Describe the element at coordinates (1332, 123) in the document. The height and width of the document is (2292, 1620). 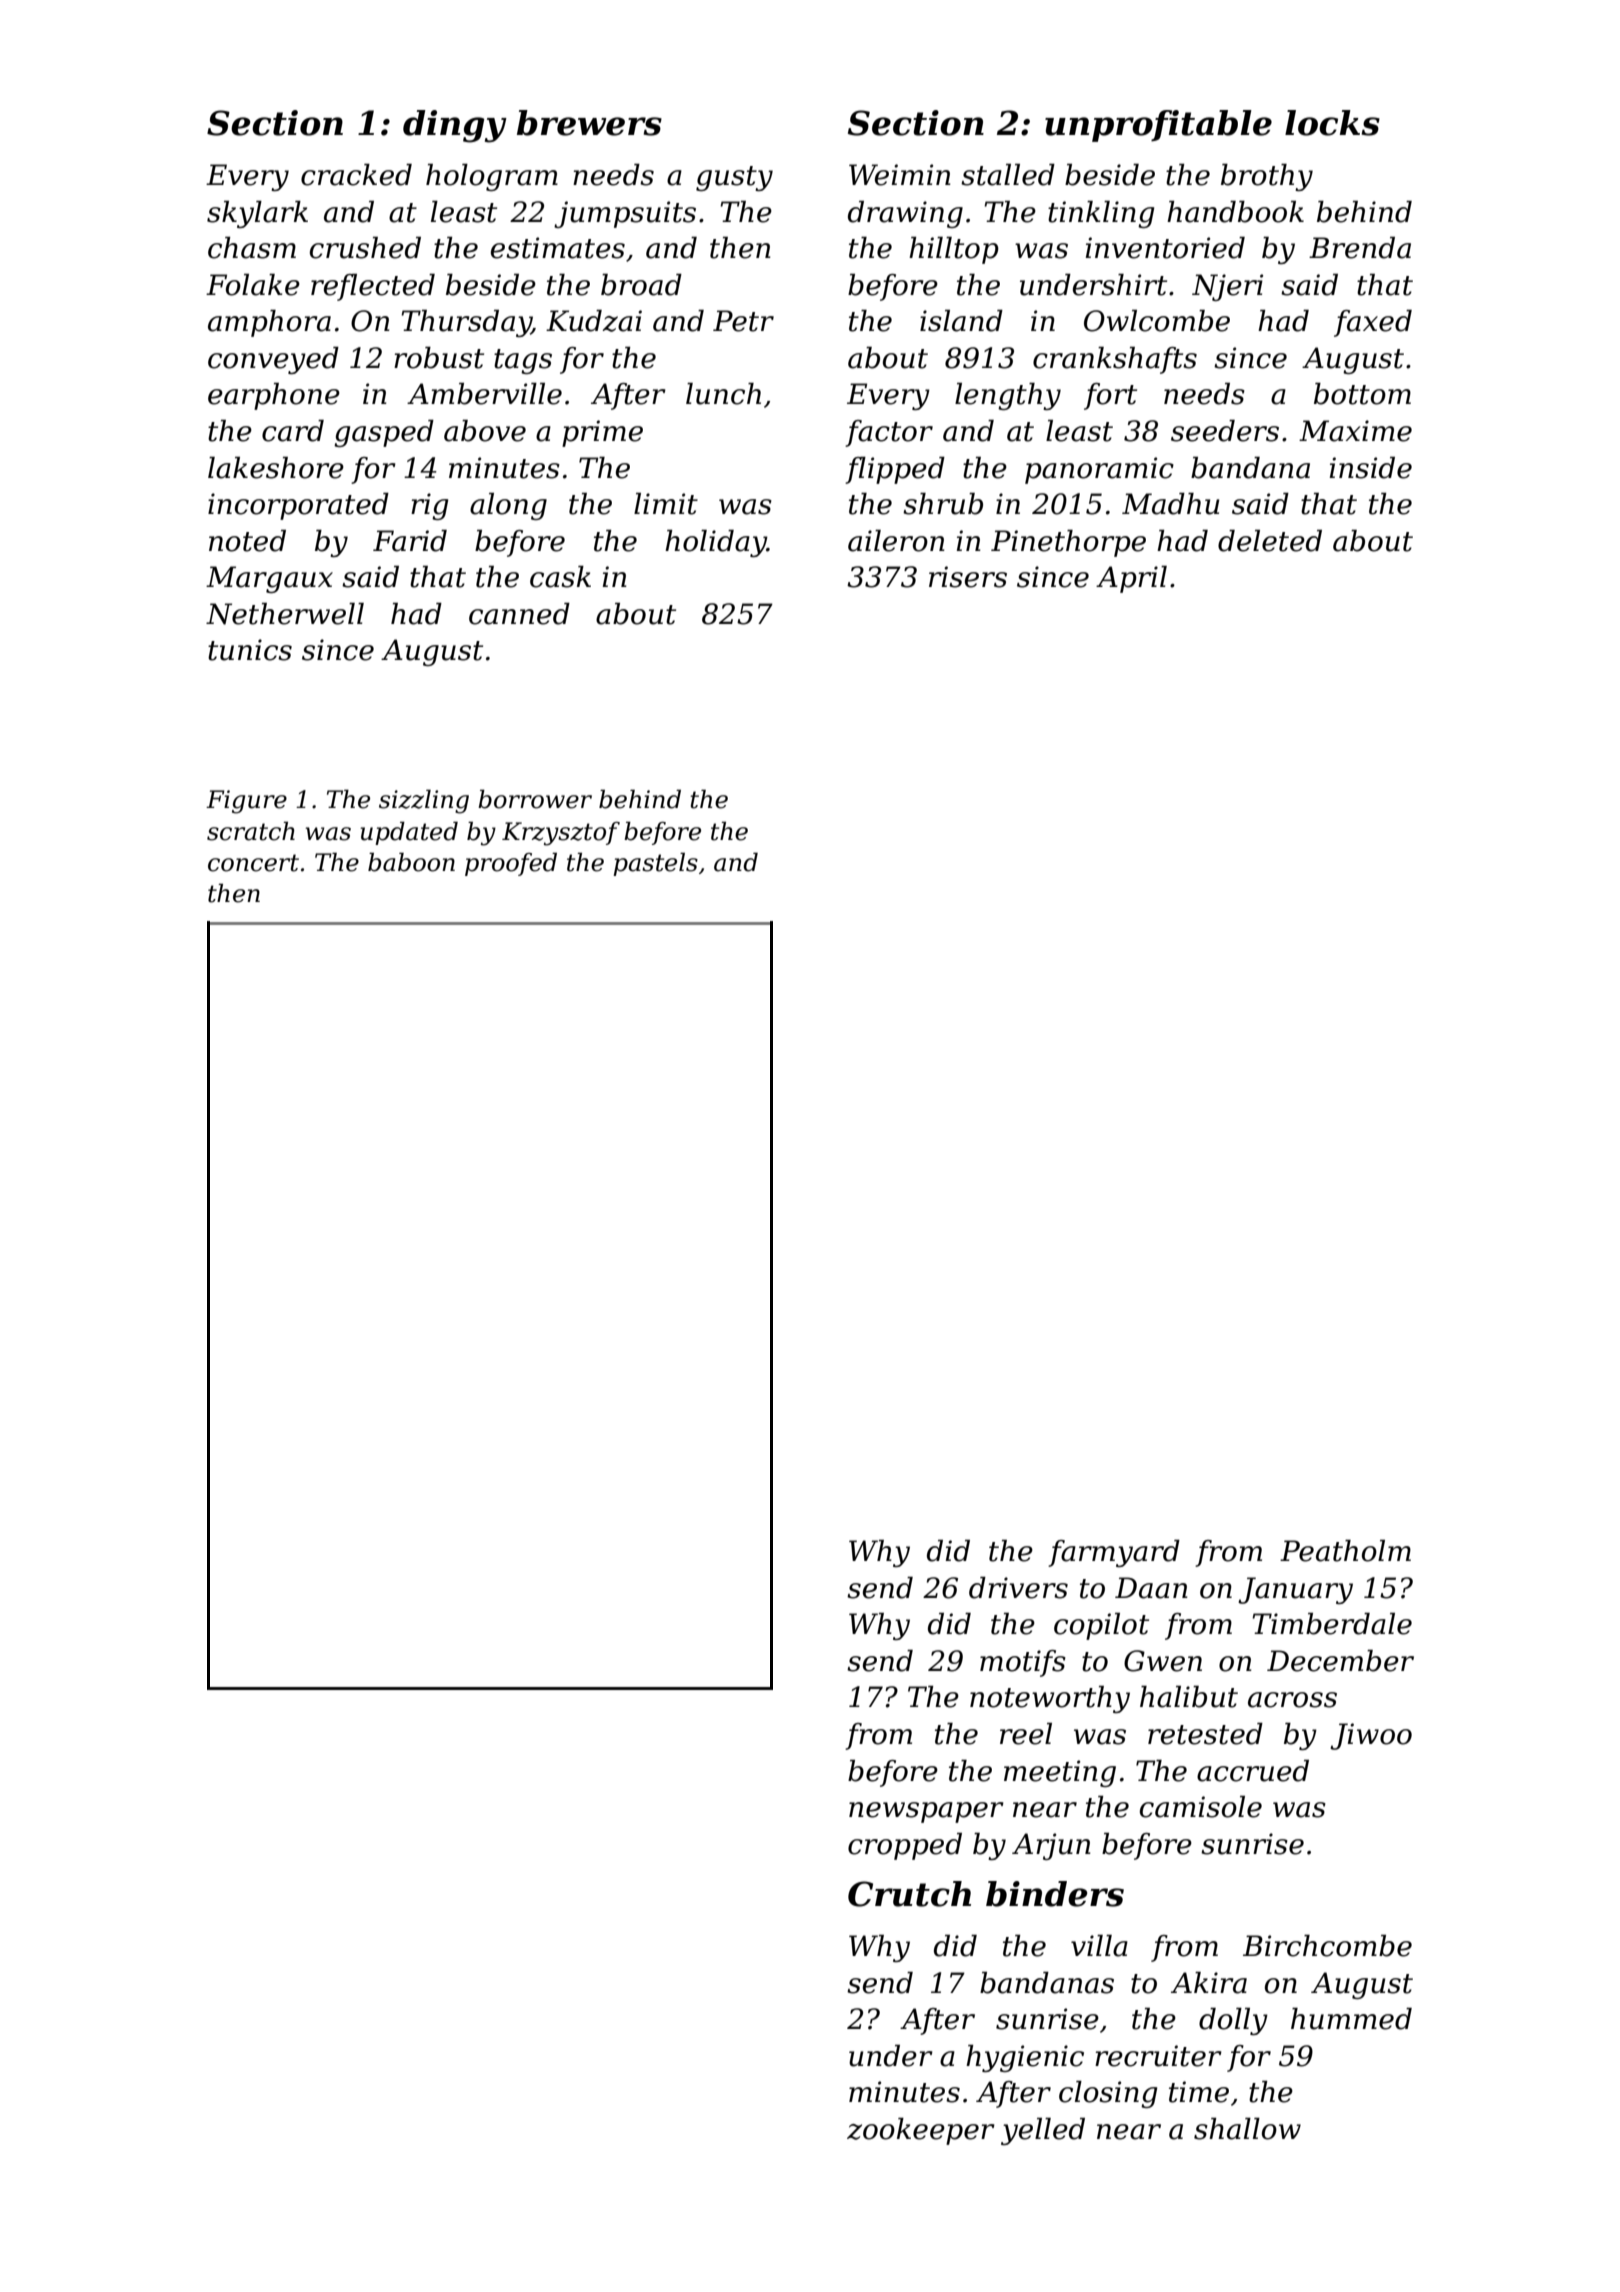
I see `locks` at that location.
